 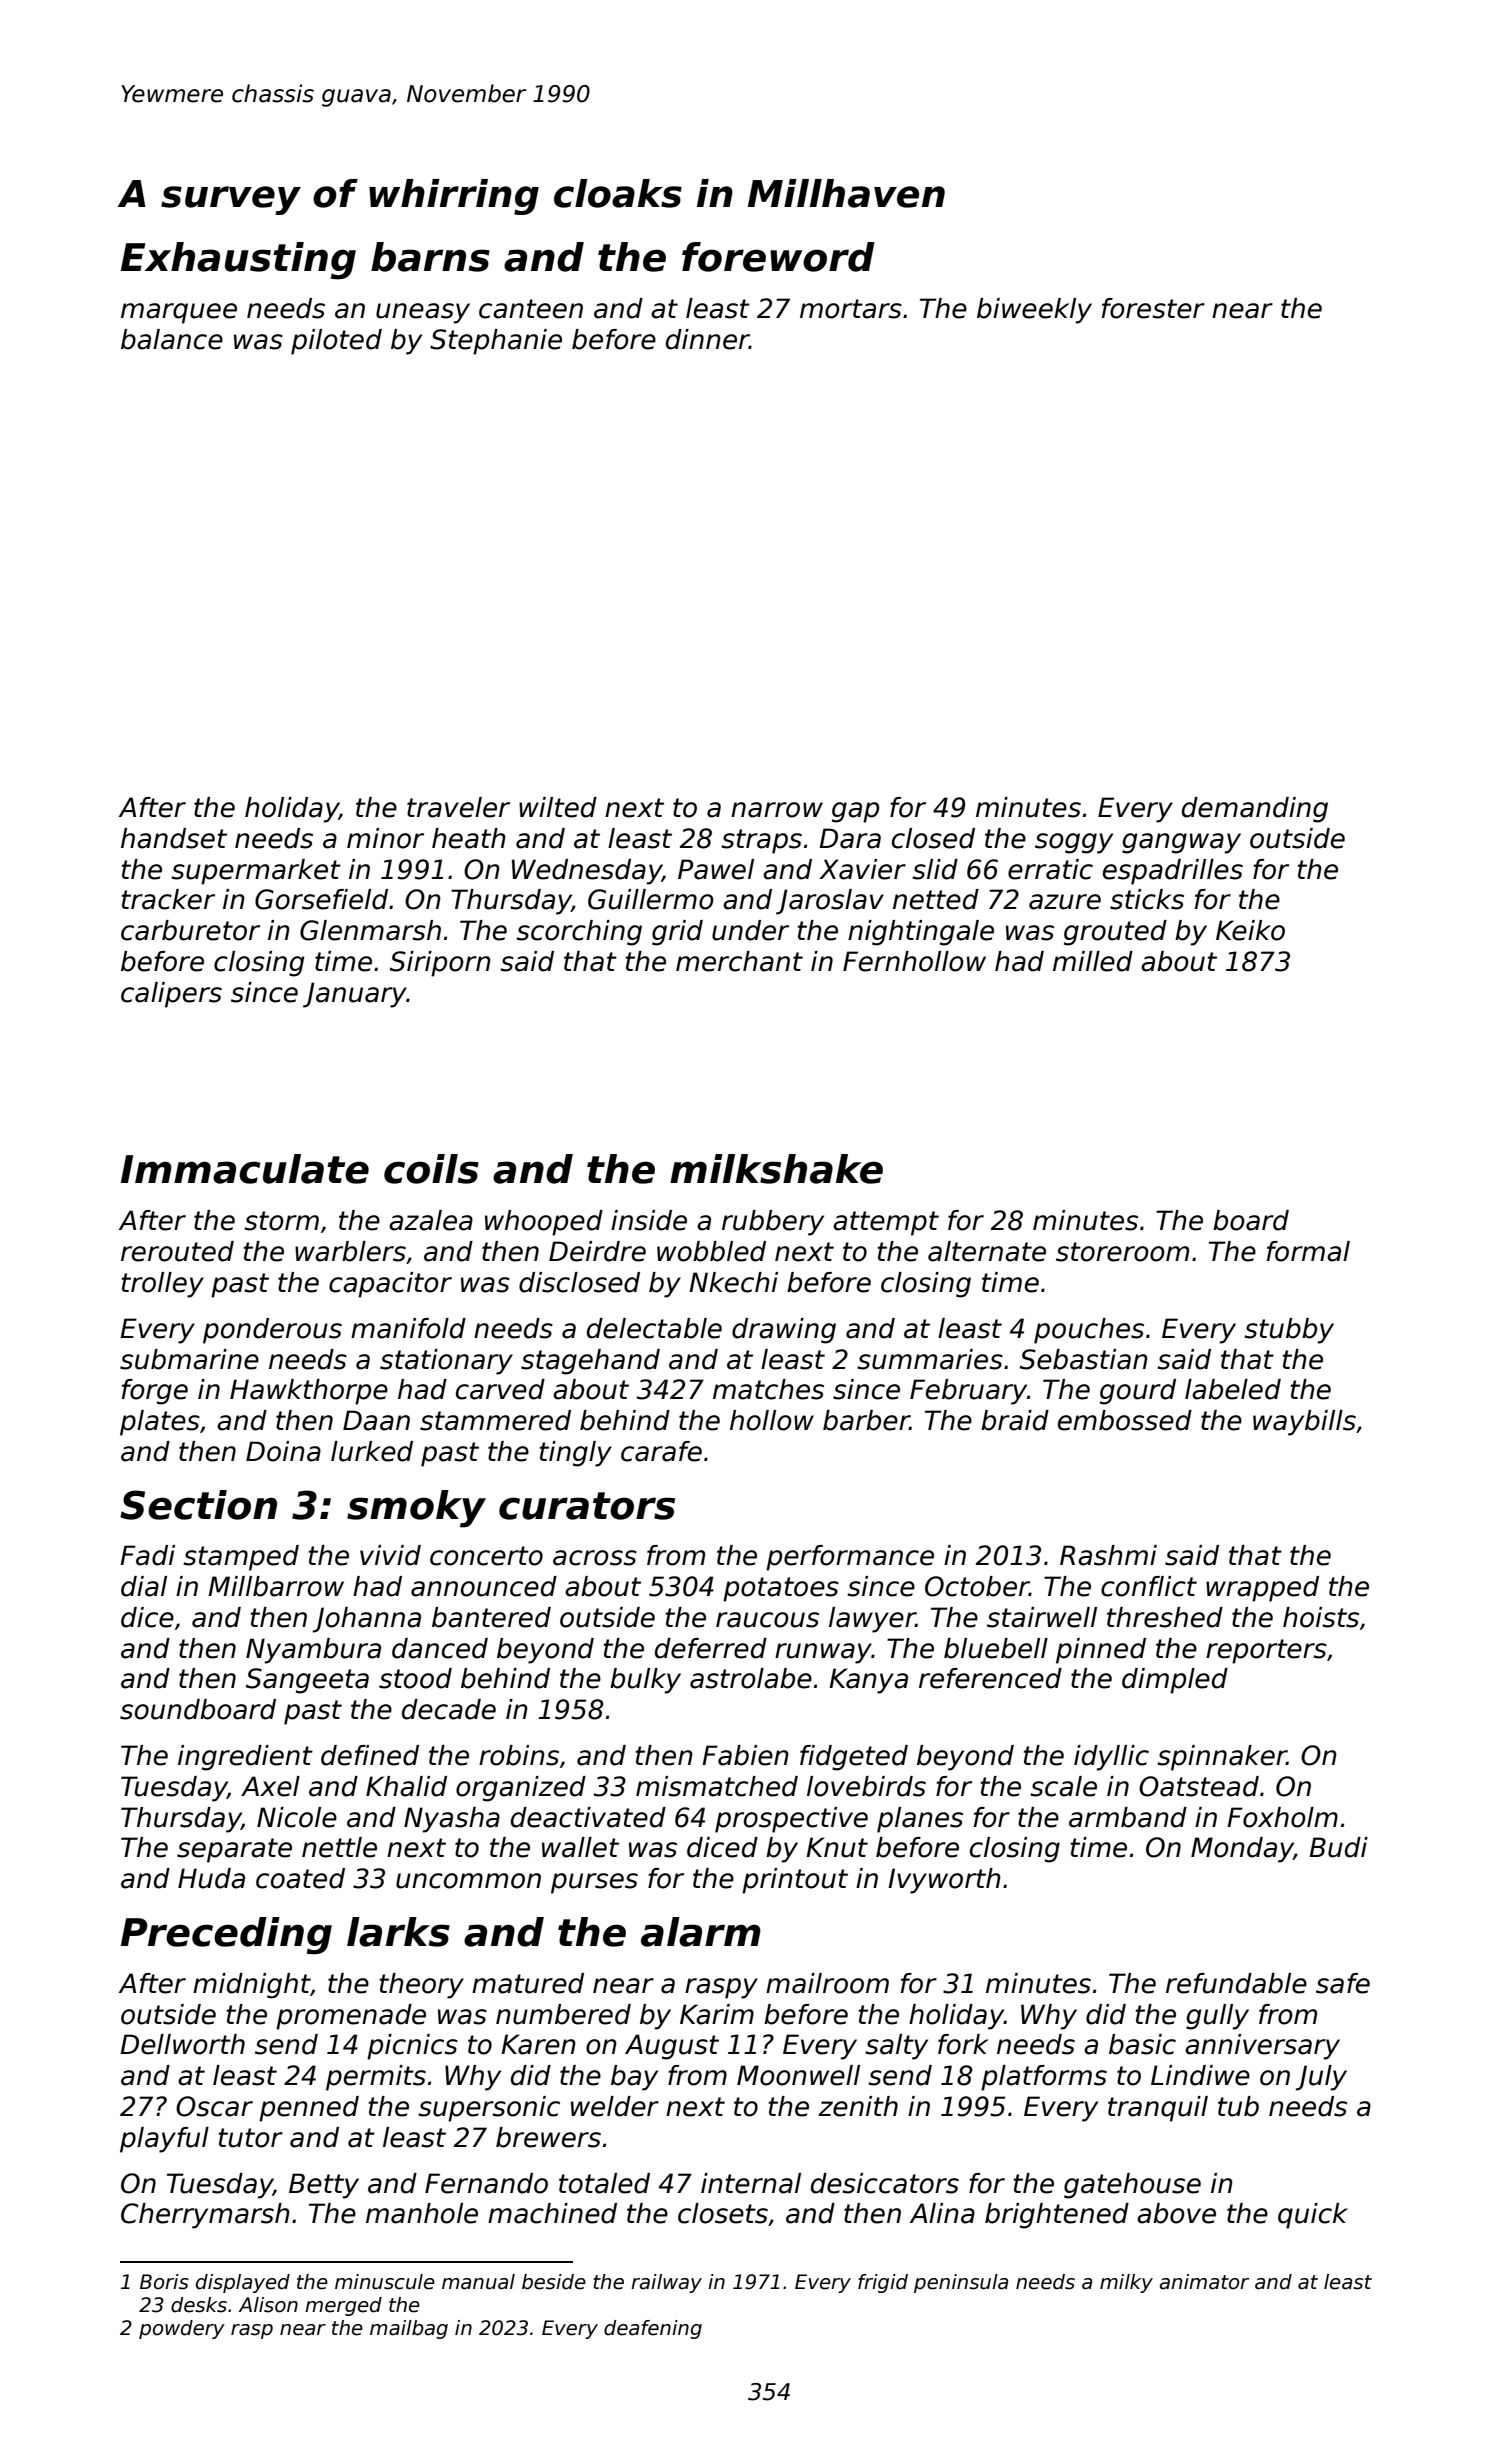 What do you see at coordinates (855, 812) in the image?
I see `gap` at bounding box center [855, 812].
